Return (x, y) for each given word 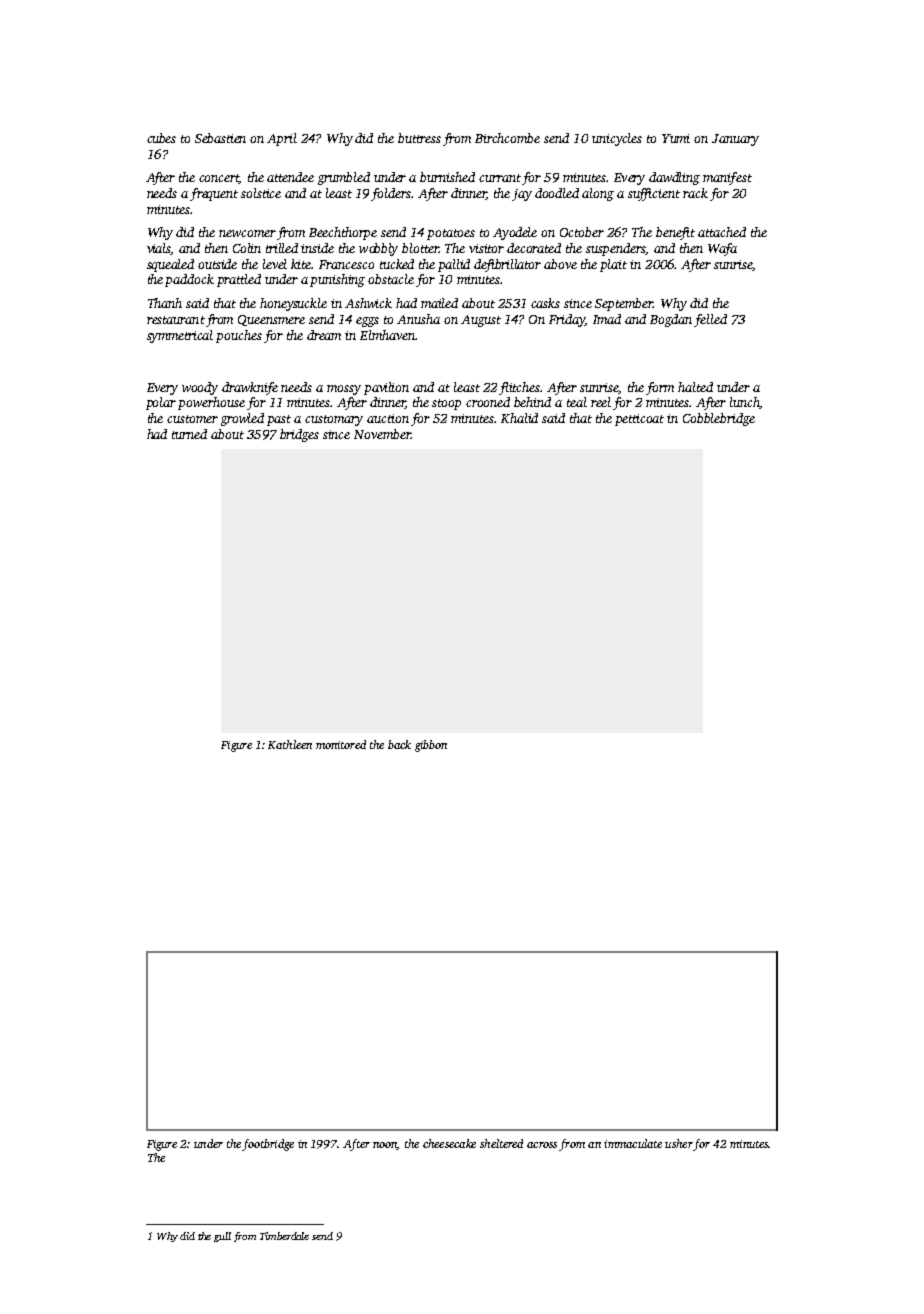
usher (679, 1143)
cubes (161, 138)
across (542, 1145)
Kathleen (290, 744)
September (624, 304)
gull (222, 1237)
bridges (299, 435)
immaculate (633, 1143)
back (399, 744)
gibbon (431, 746)
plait (613, 265)
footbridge (268, 1145)
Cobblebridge (719, 419)
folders (391, 194)
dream (324, 335)
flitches (520, 388)
